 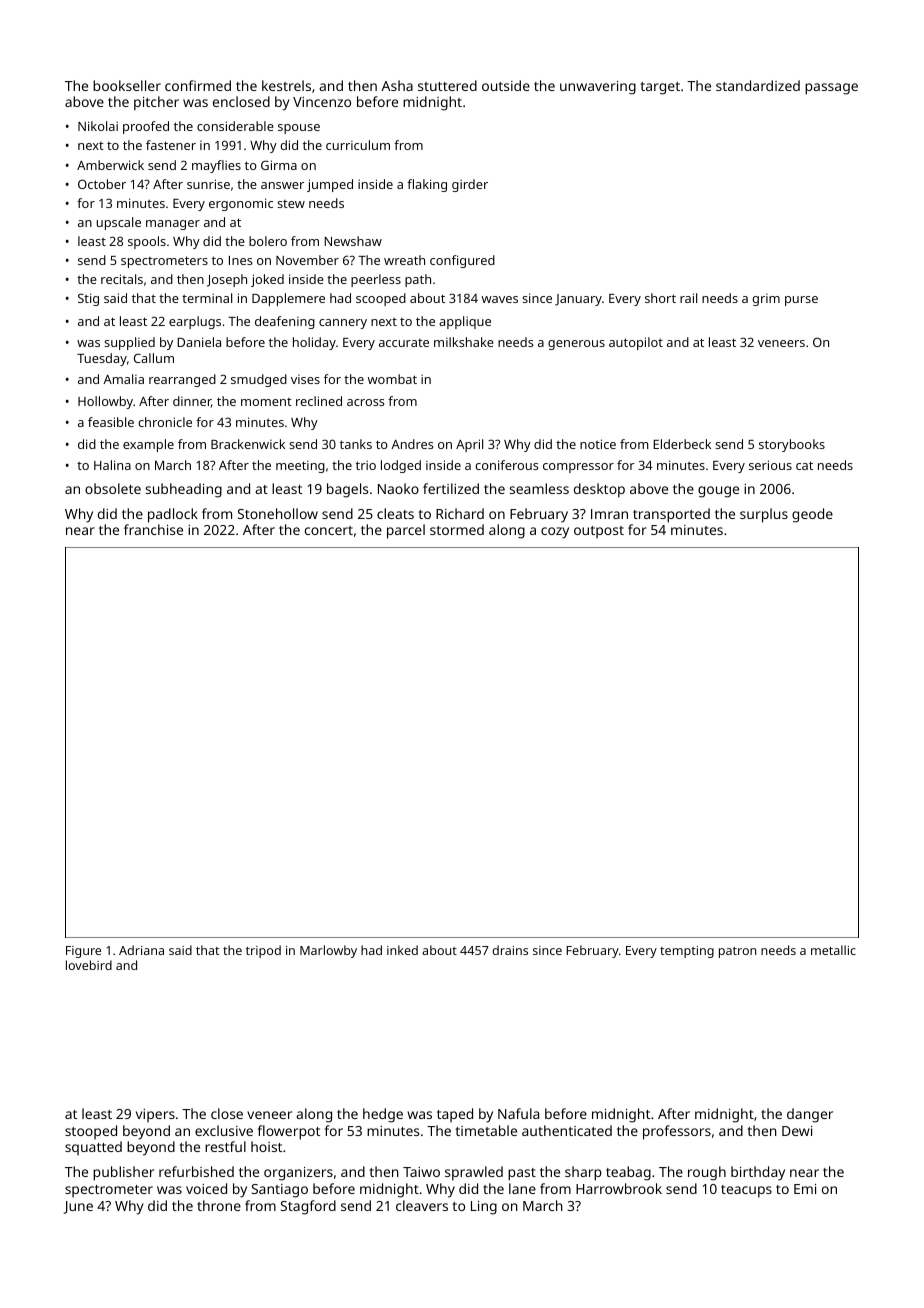 I want to click on unwavering, so click(x=598, y=88).
